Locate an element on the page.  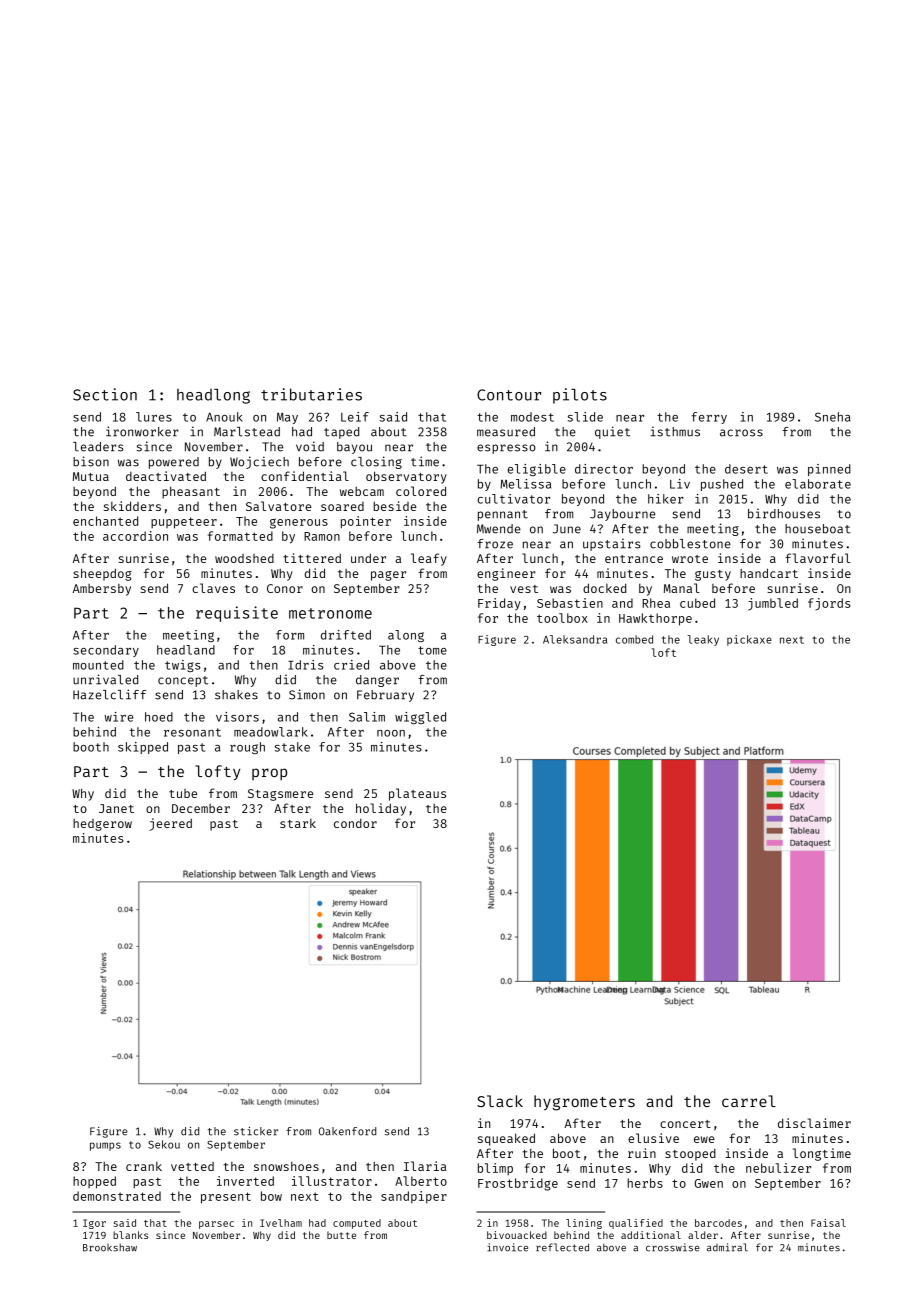
Hawkthorpe is located at coordinates (655, 619).
